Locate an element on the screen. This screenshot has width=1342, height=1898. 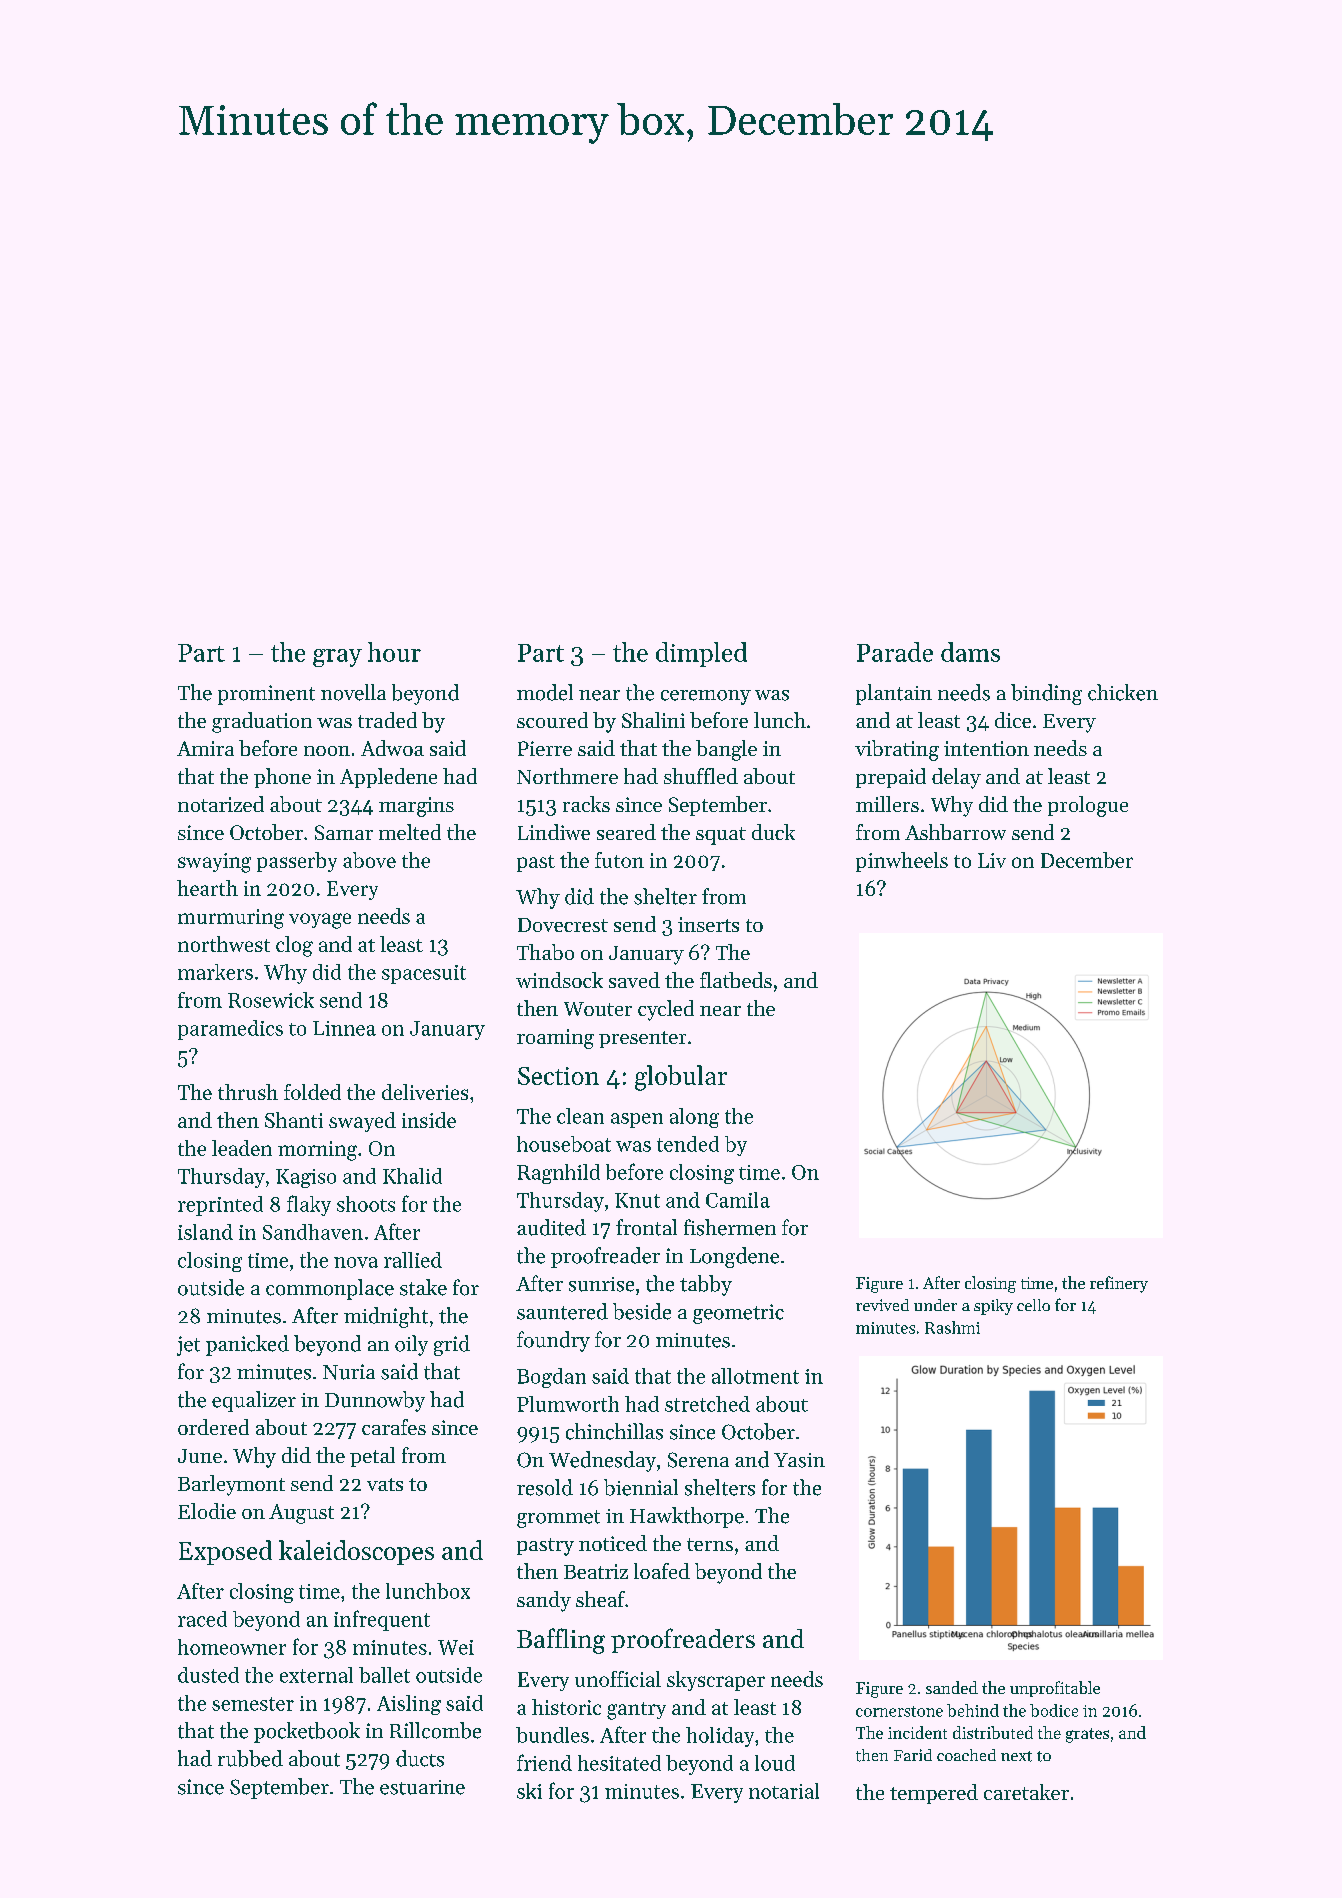
dimpled is located at coordinates (701, 654).
